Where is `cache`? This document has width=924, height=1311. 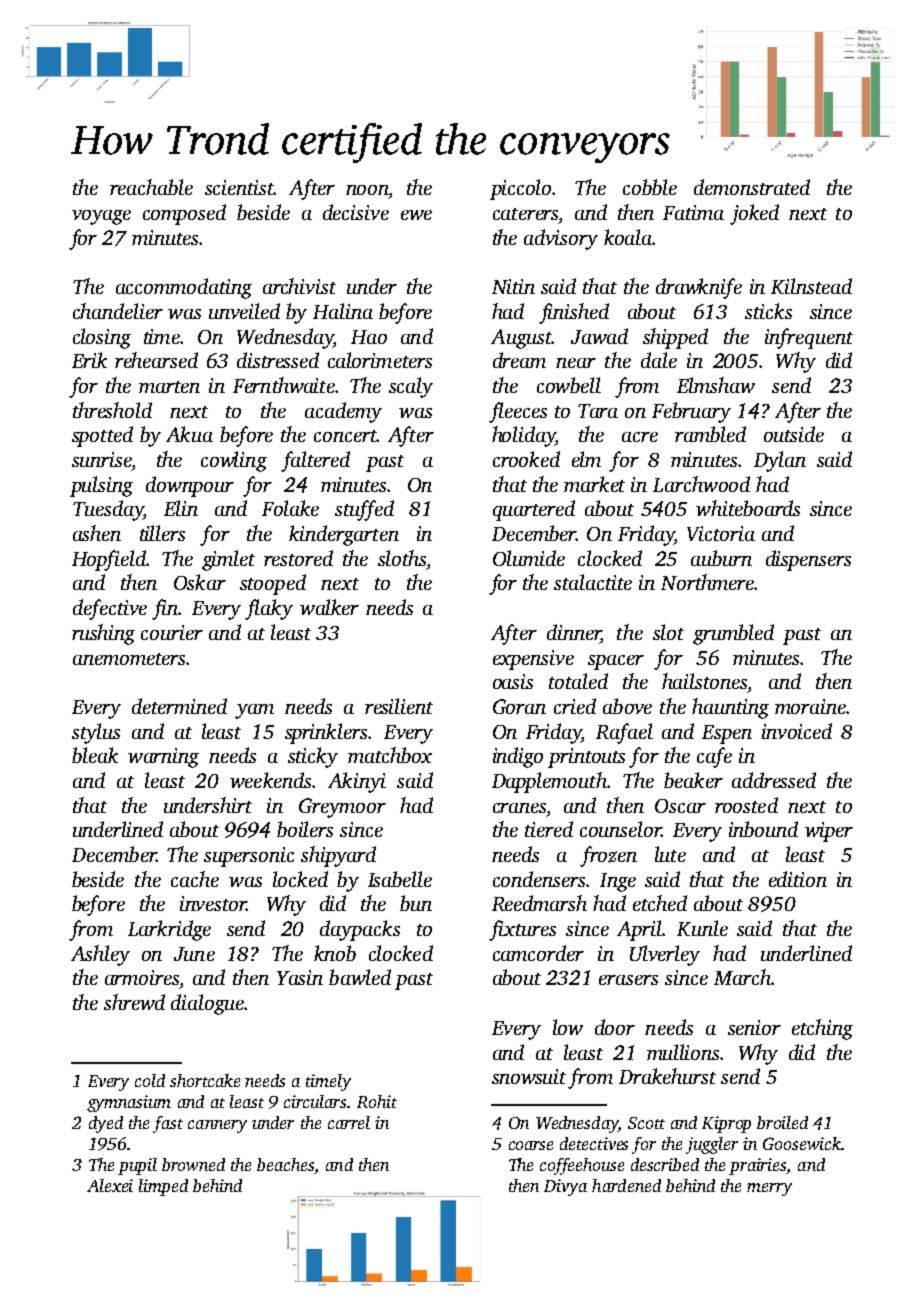
cache is located at coordinates (195, 879).
